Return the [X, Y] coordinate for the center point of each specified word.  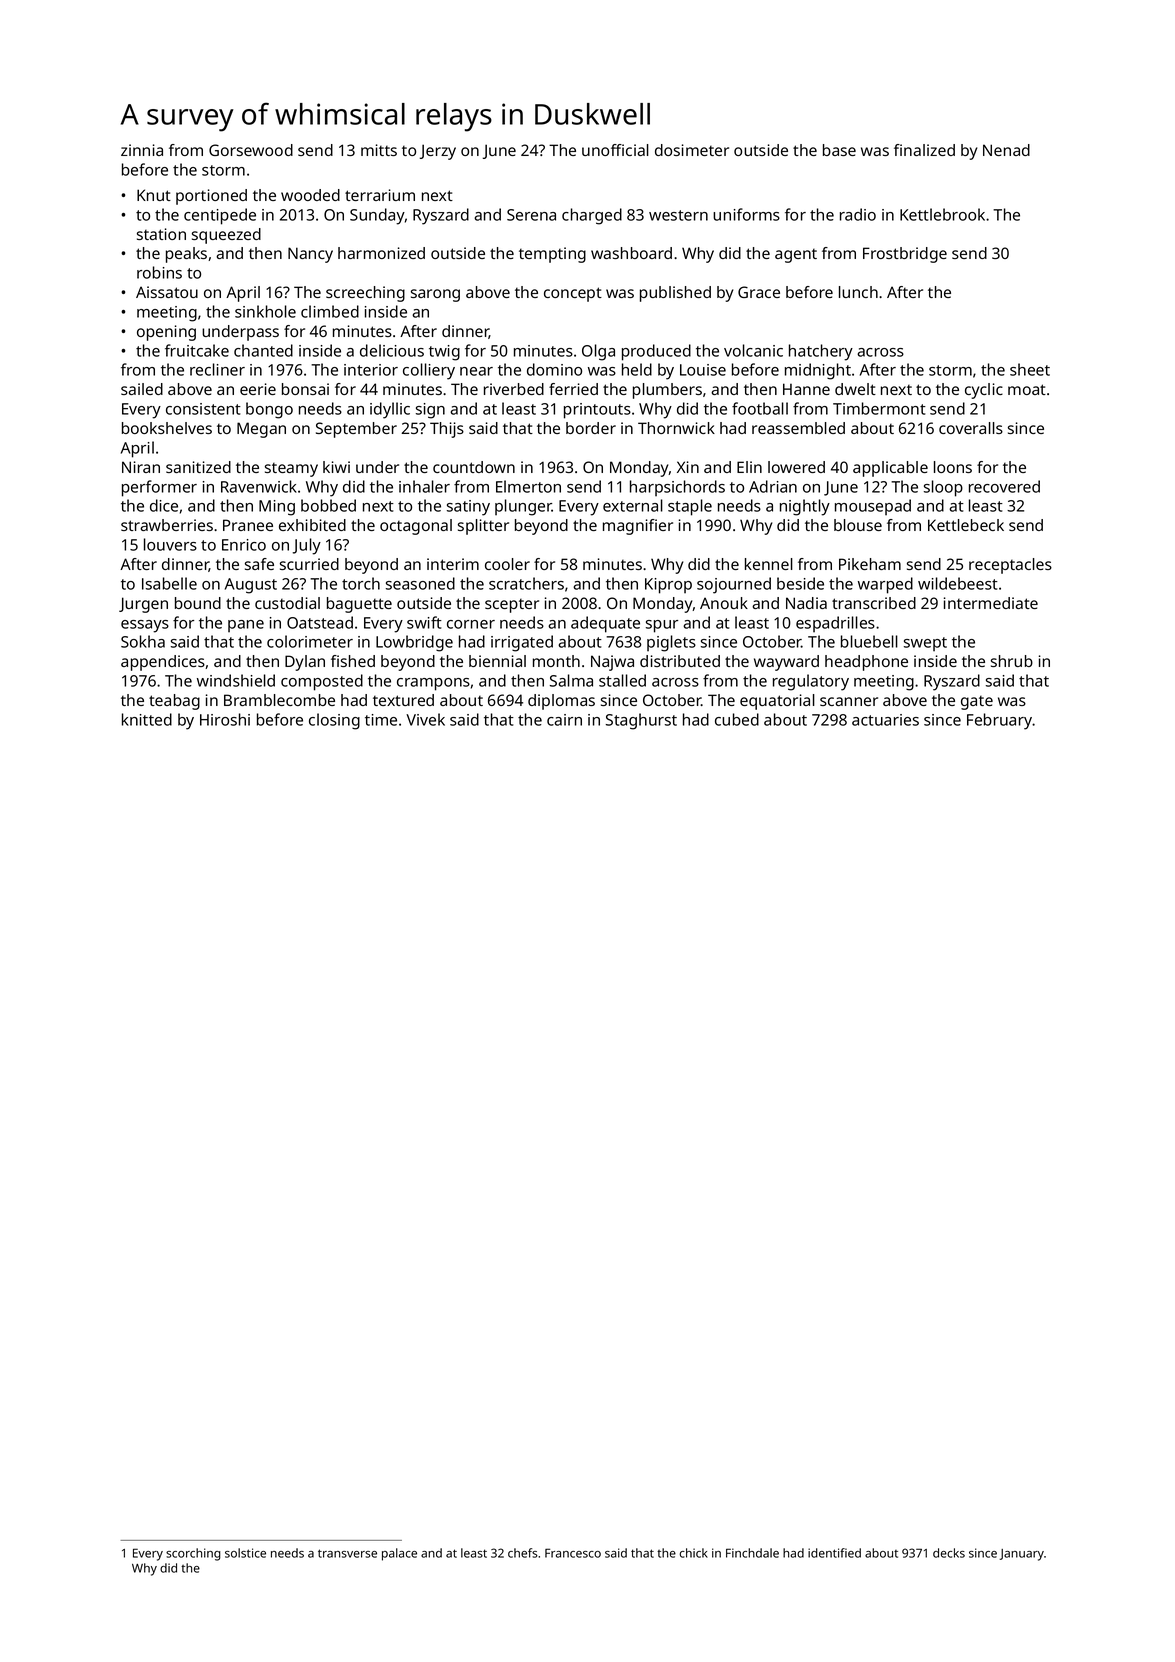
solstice [245, 1553]
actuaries [885, 720]
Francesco [573, 1553]
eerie [258, 389]
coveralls [971, 428]
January [1022, 1555]
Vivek [425, 719]
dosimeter [692, 150]
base [839, 150]
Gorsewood [251, 150]
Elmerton [528, 486]
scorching [193, 1554]
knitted [147, 719]
